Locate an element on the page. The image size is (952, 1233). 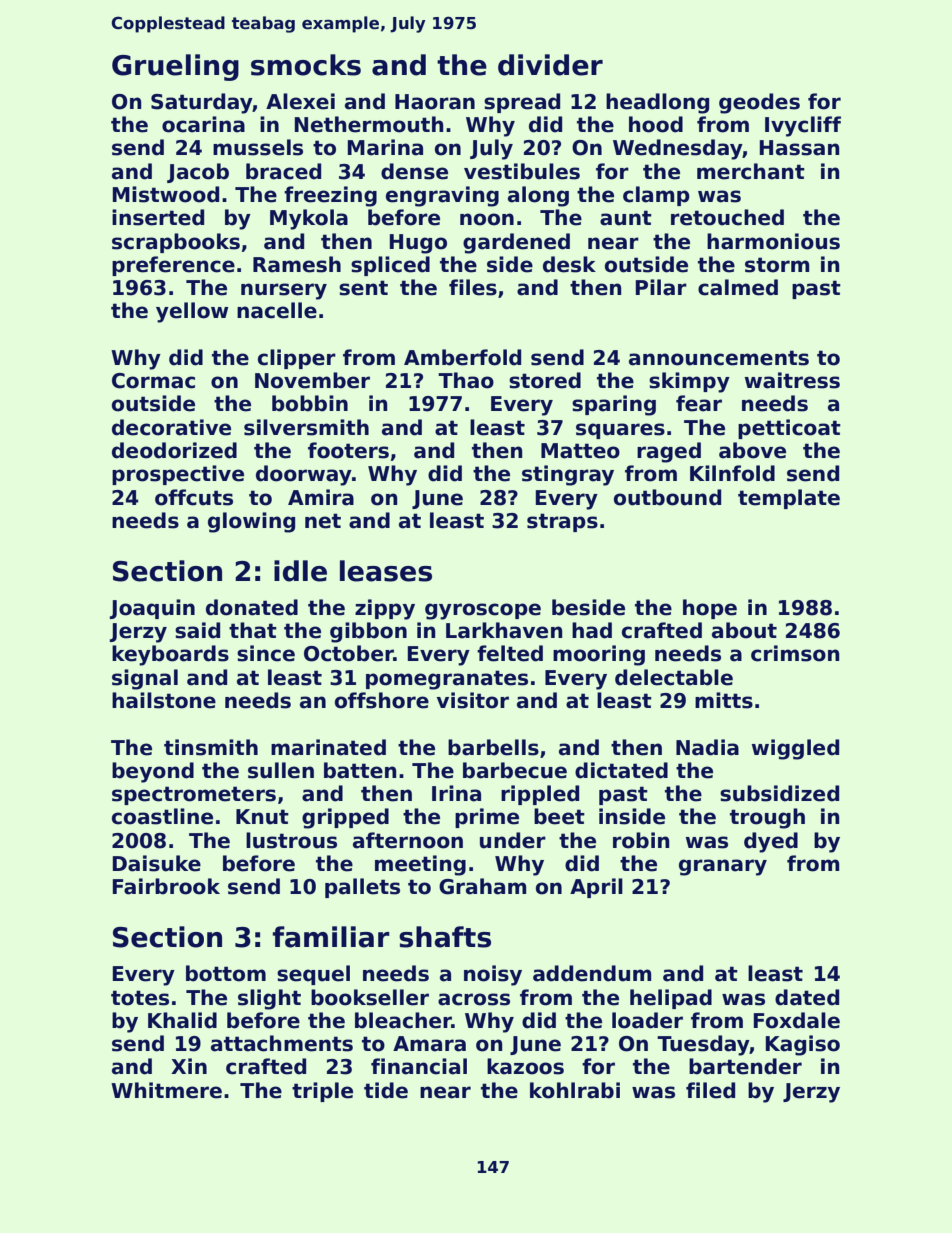
leases is located at coordinates (386, 571).
